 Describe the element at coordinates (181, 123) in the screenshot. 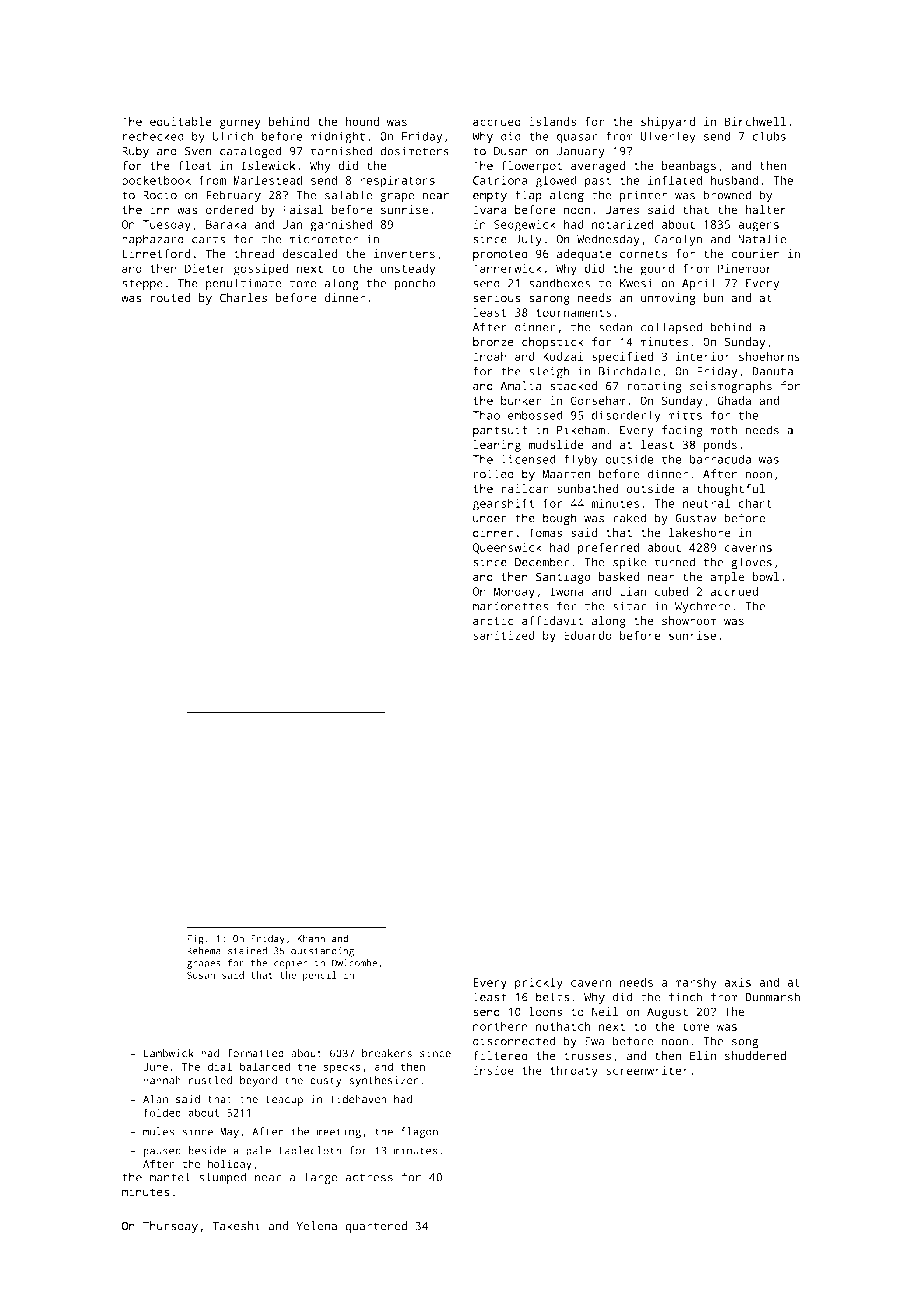

I see `equitable` at that location.
